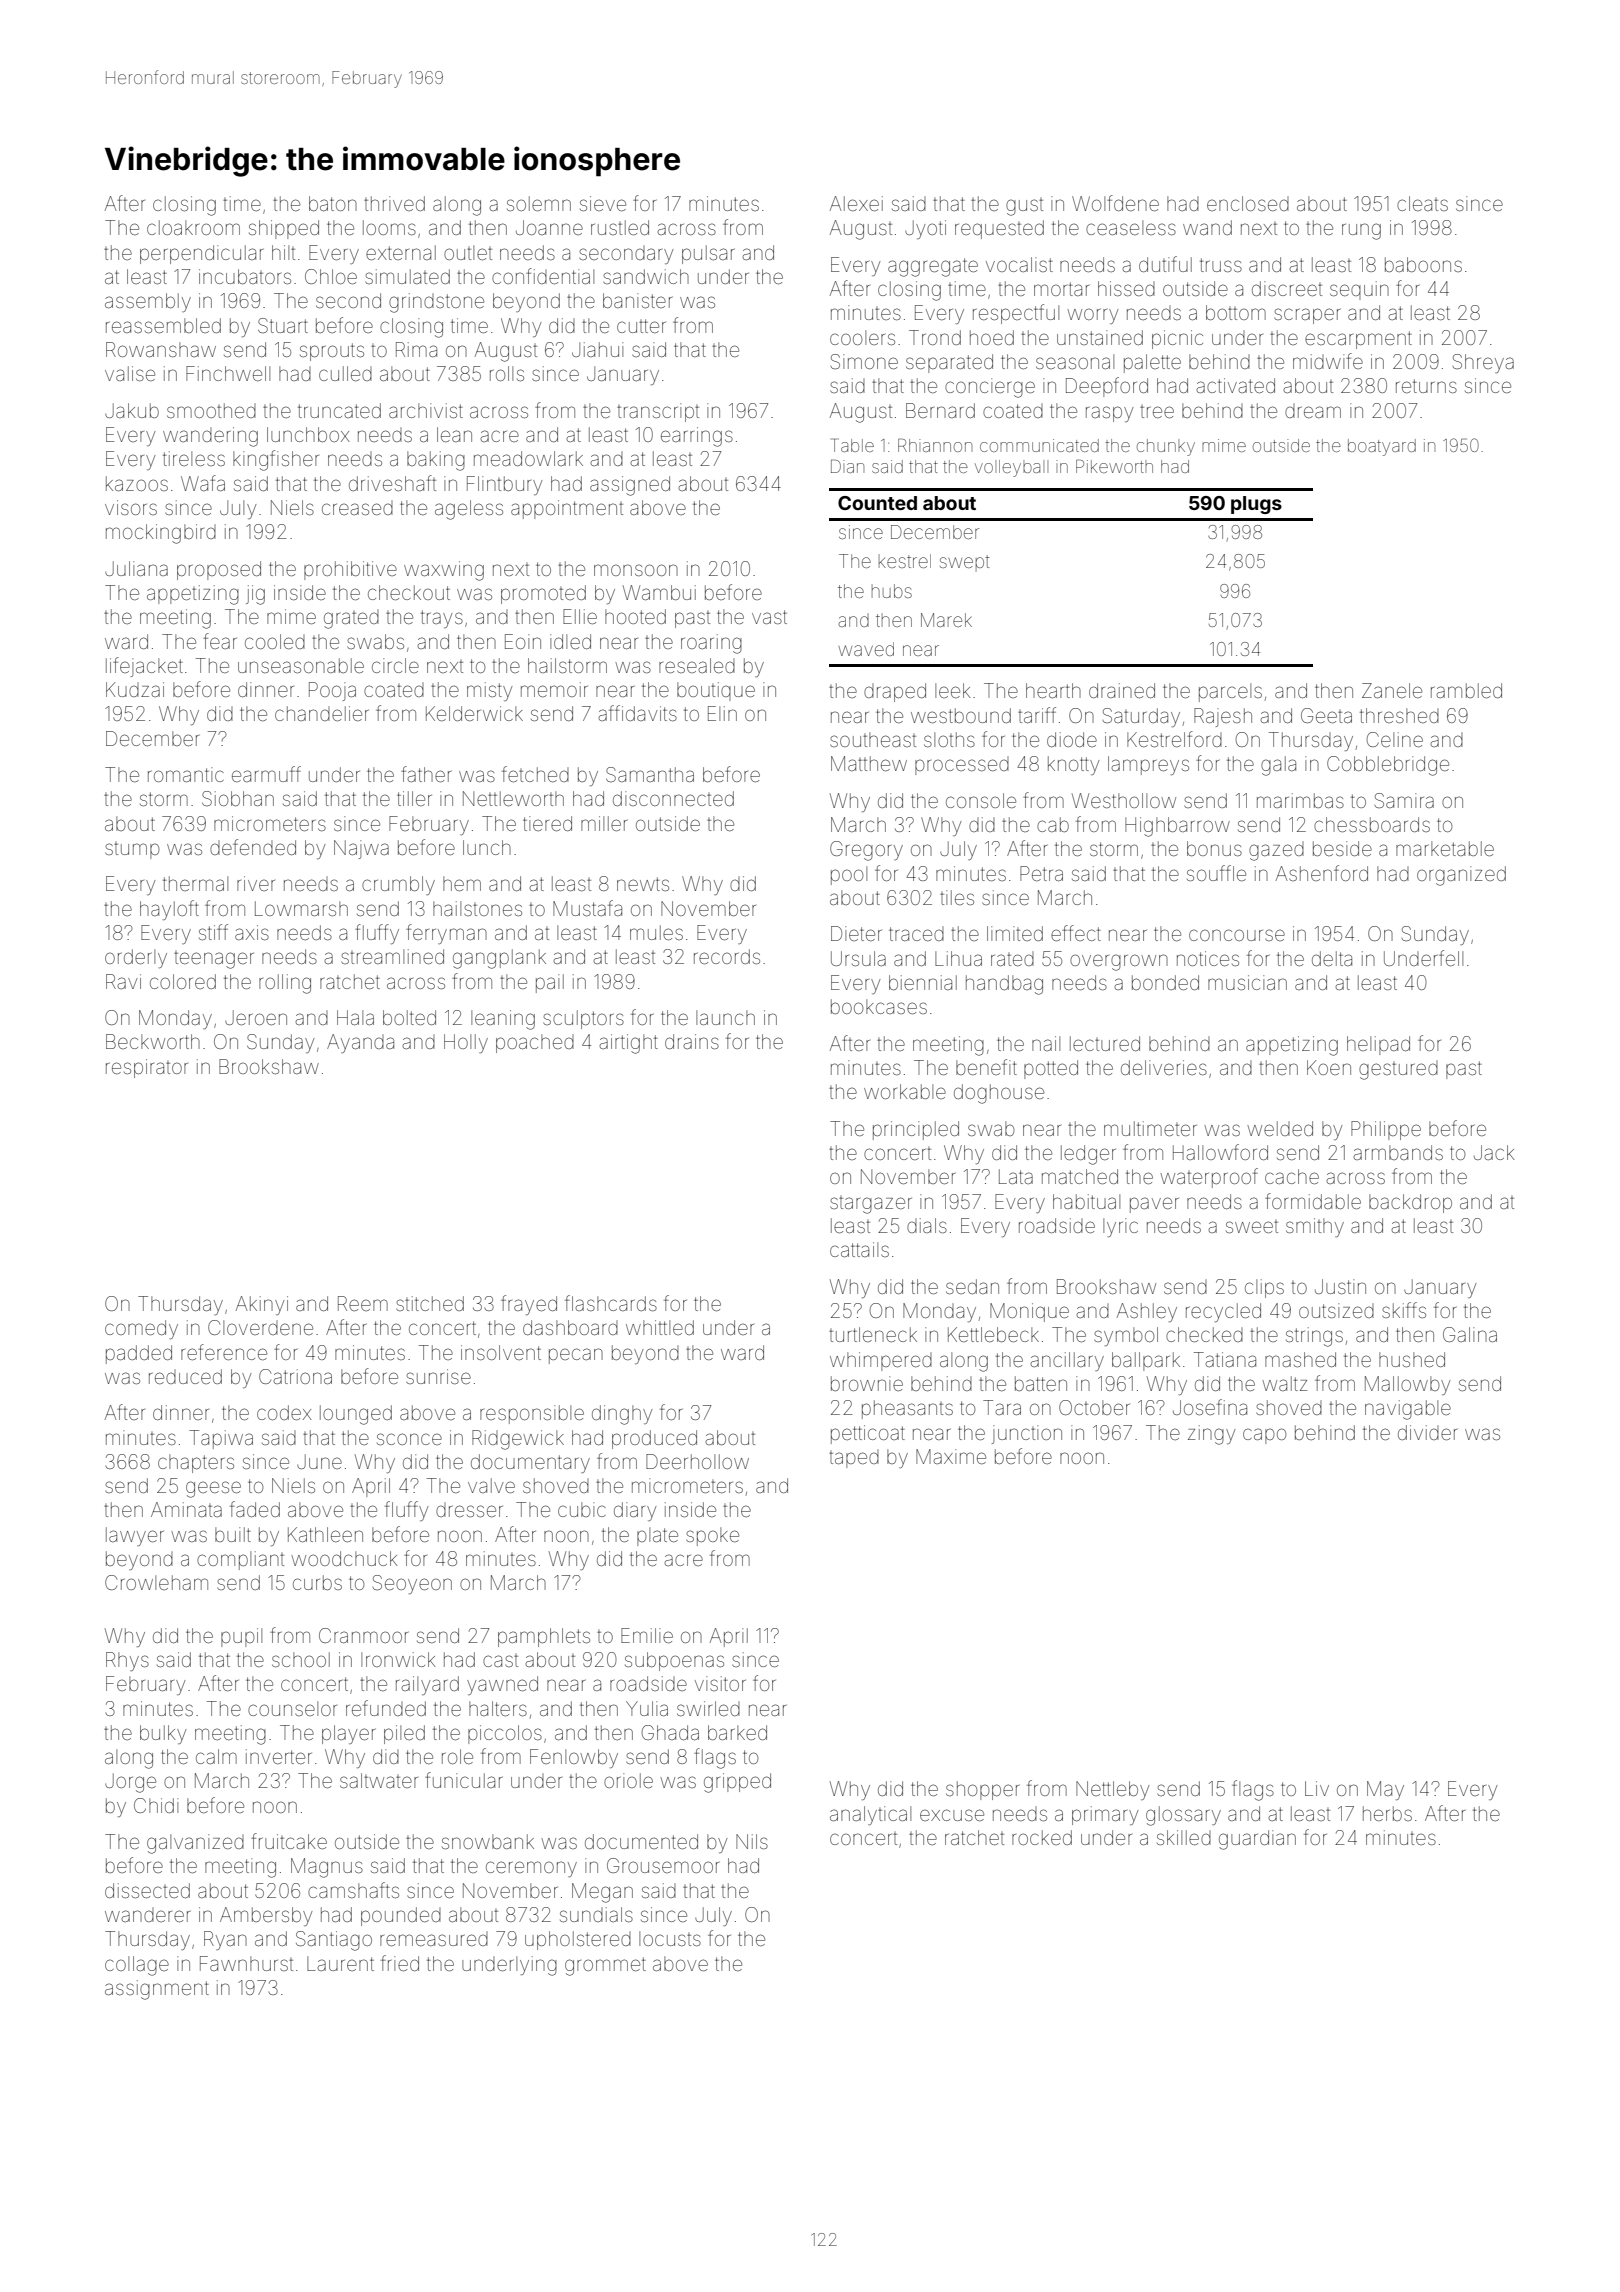  What do you see at coordinates (752, 1841) in the image?
I see `Nils` at bounding box center [752, 1841].
